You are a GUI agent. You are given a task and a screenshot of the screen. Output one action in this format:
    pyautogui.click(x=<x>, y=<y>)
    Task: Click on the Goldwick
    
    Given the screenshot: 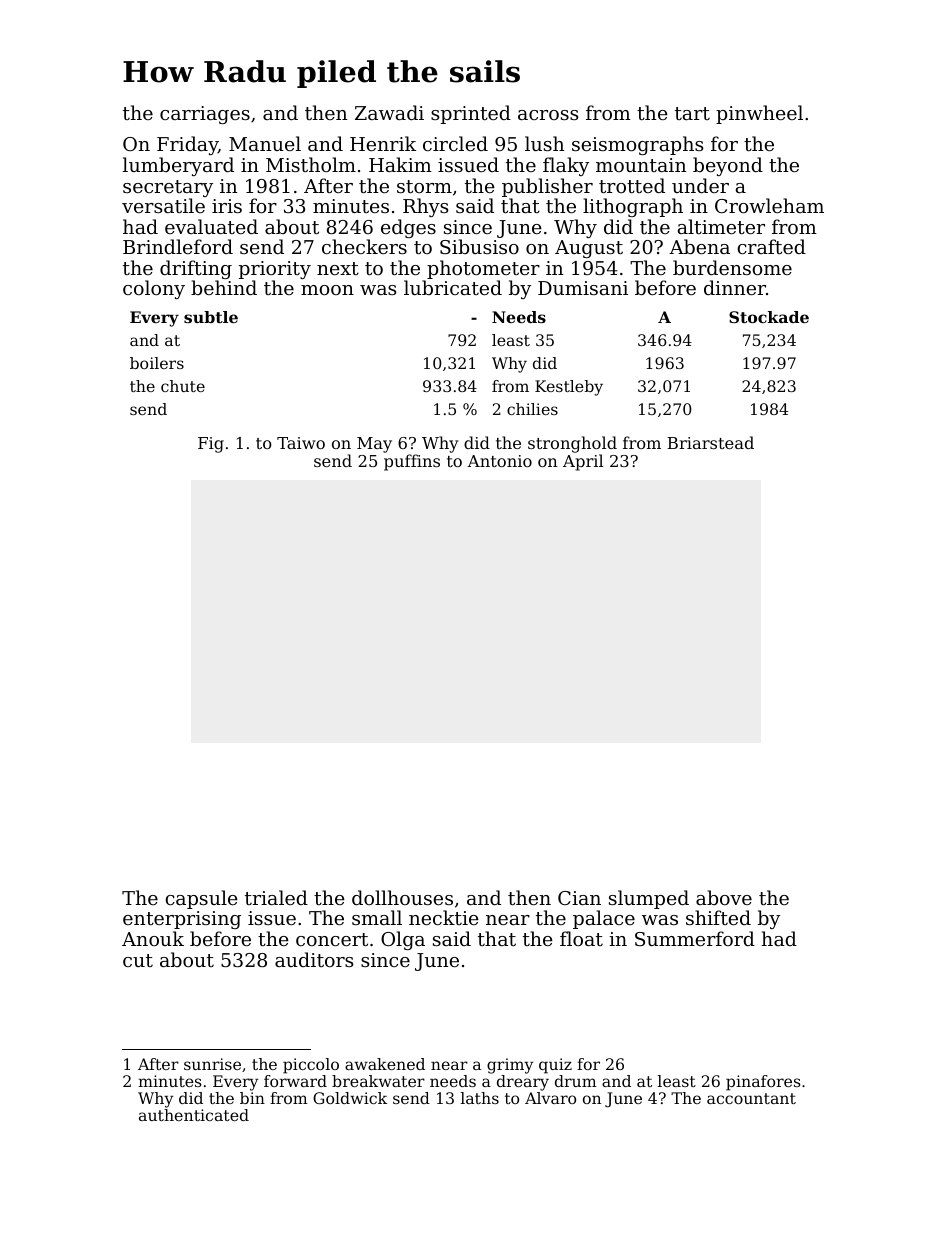 What is the action you would take?
    pyautogui.click(x=350, y=1098)
